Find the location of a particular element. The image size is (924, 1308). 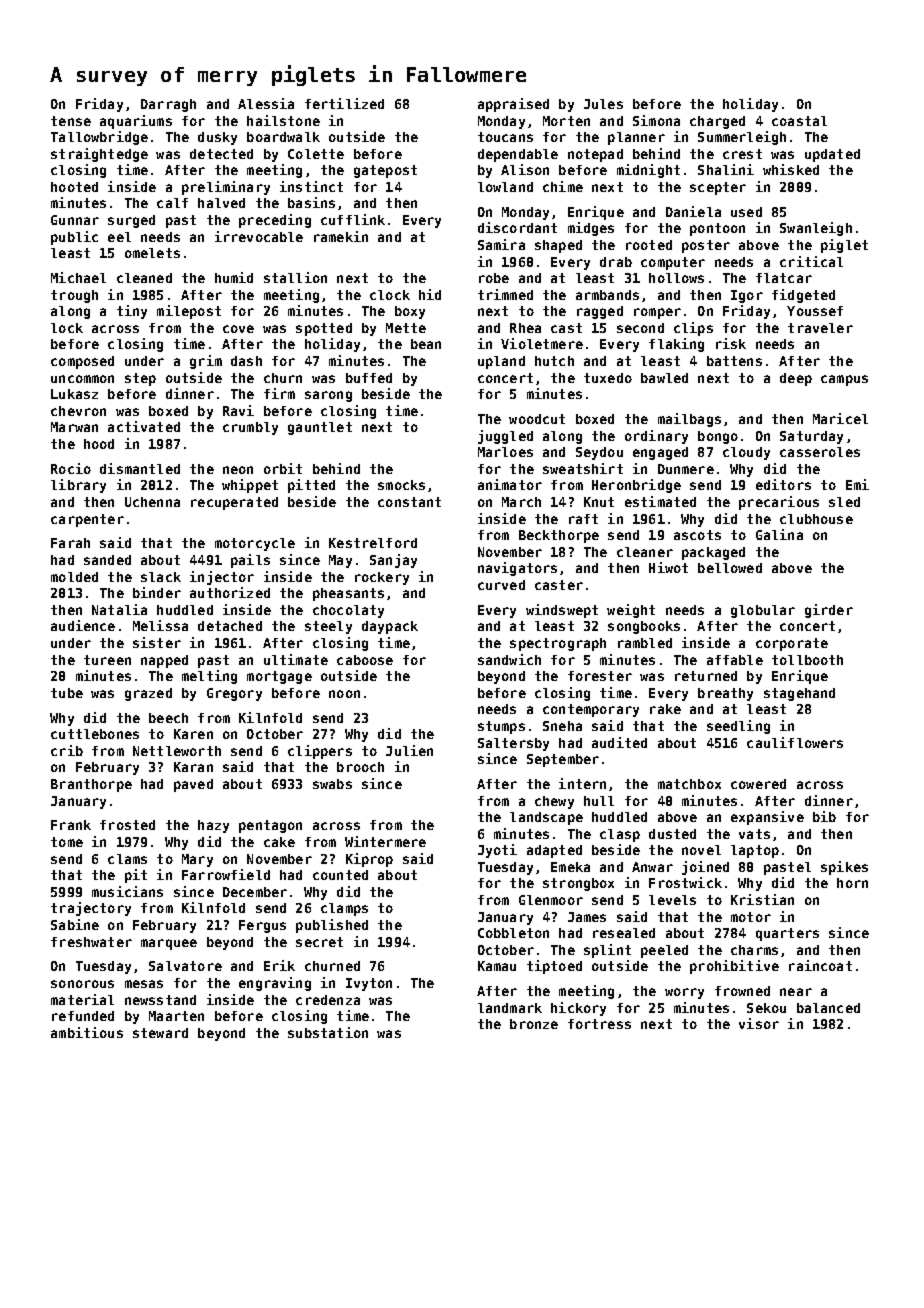

James is located at coordinates (587, 917).
